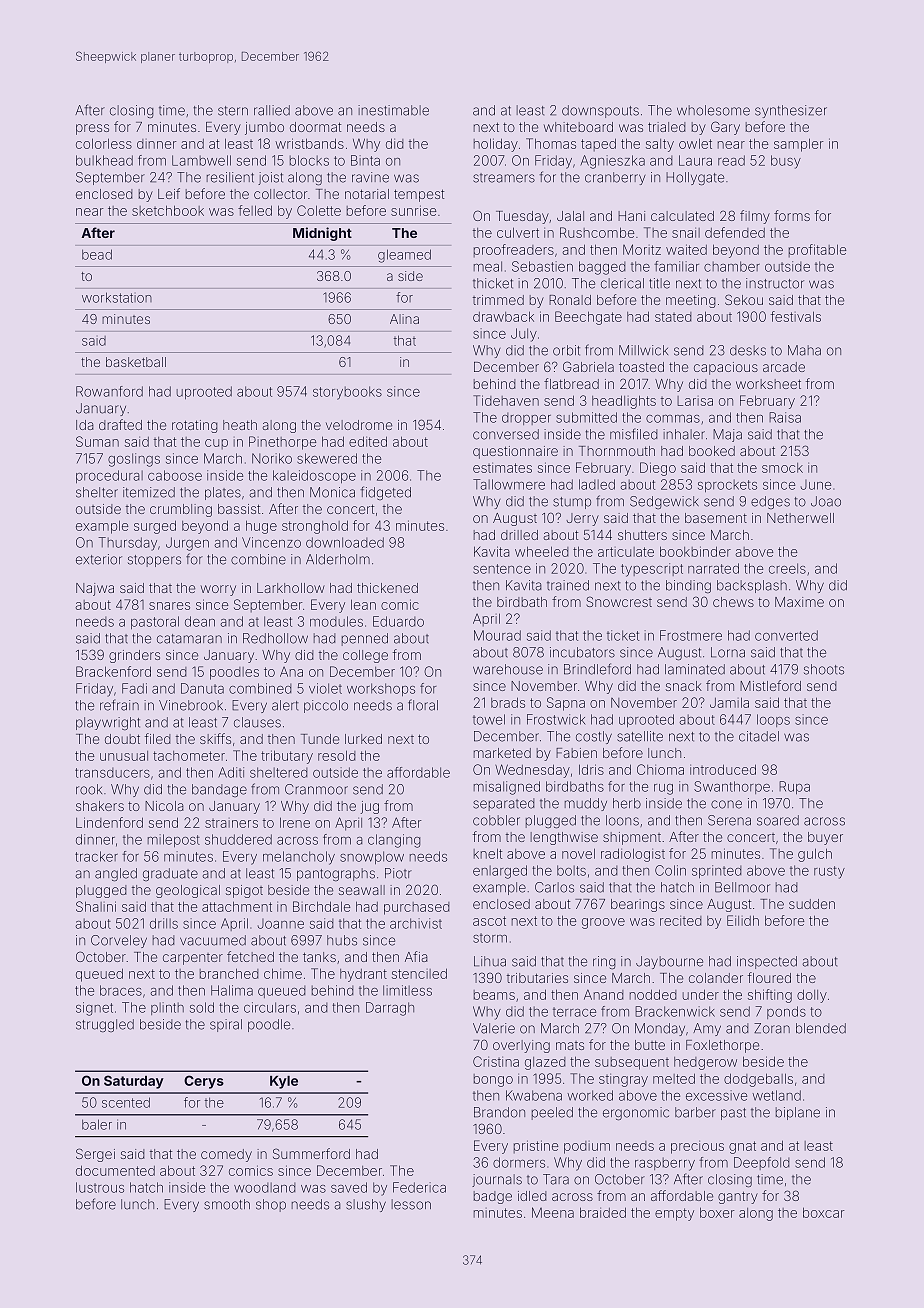  What do you see at coordinates (542, 551) in the document?
I see `wheeled` at bounding box center [542, 551].
